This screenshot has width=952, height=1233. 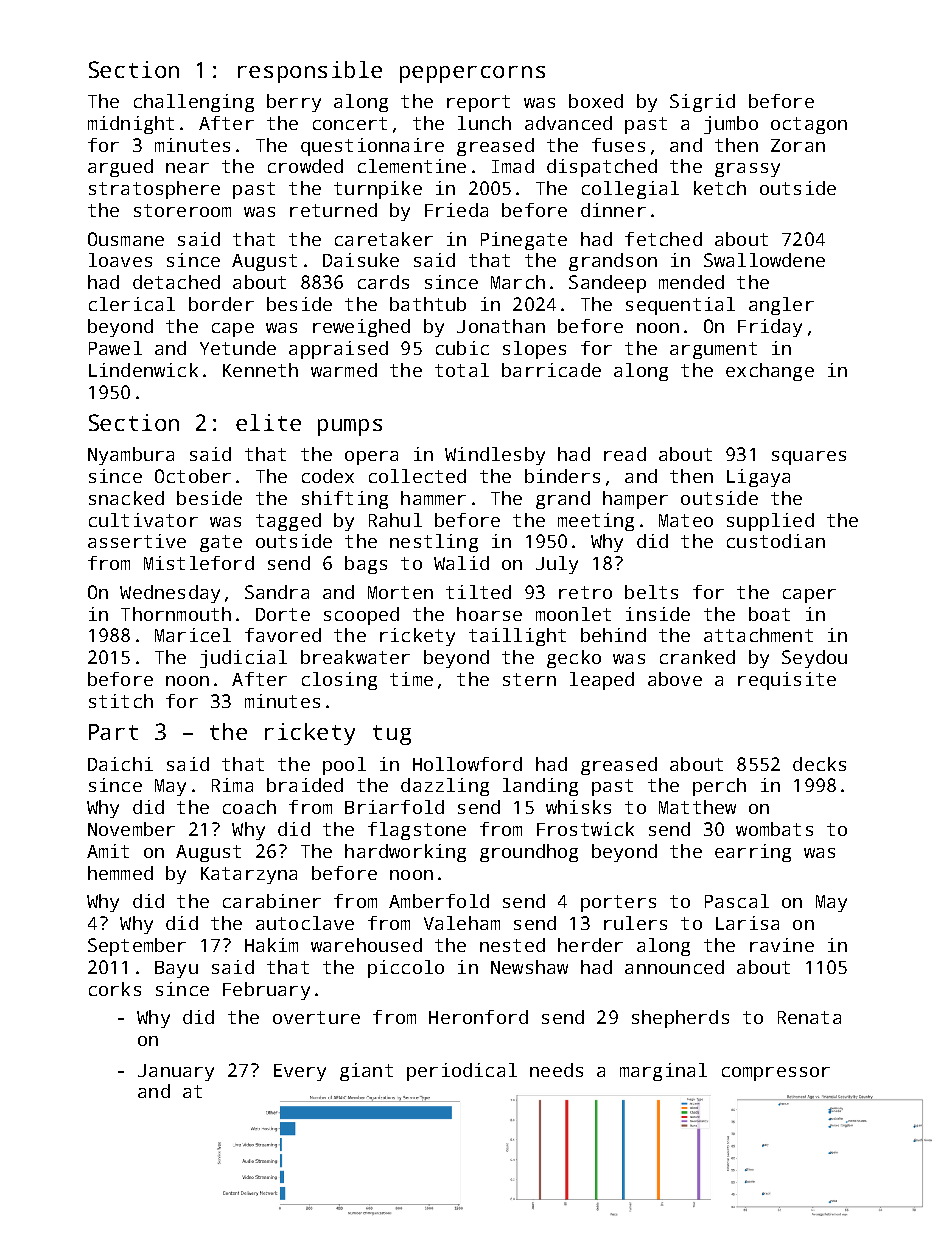 What do you see at coordinates (366, 1072) in the screenshot?
I see `giant` at bounding box center [366, 1072].
